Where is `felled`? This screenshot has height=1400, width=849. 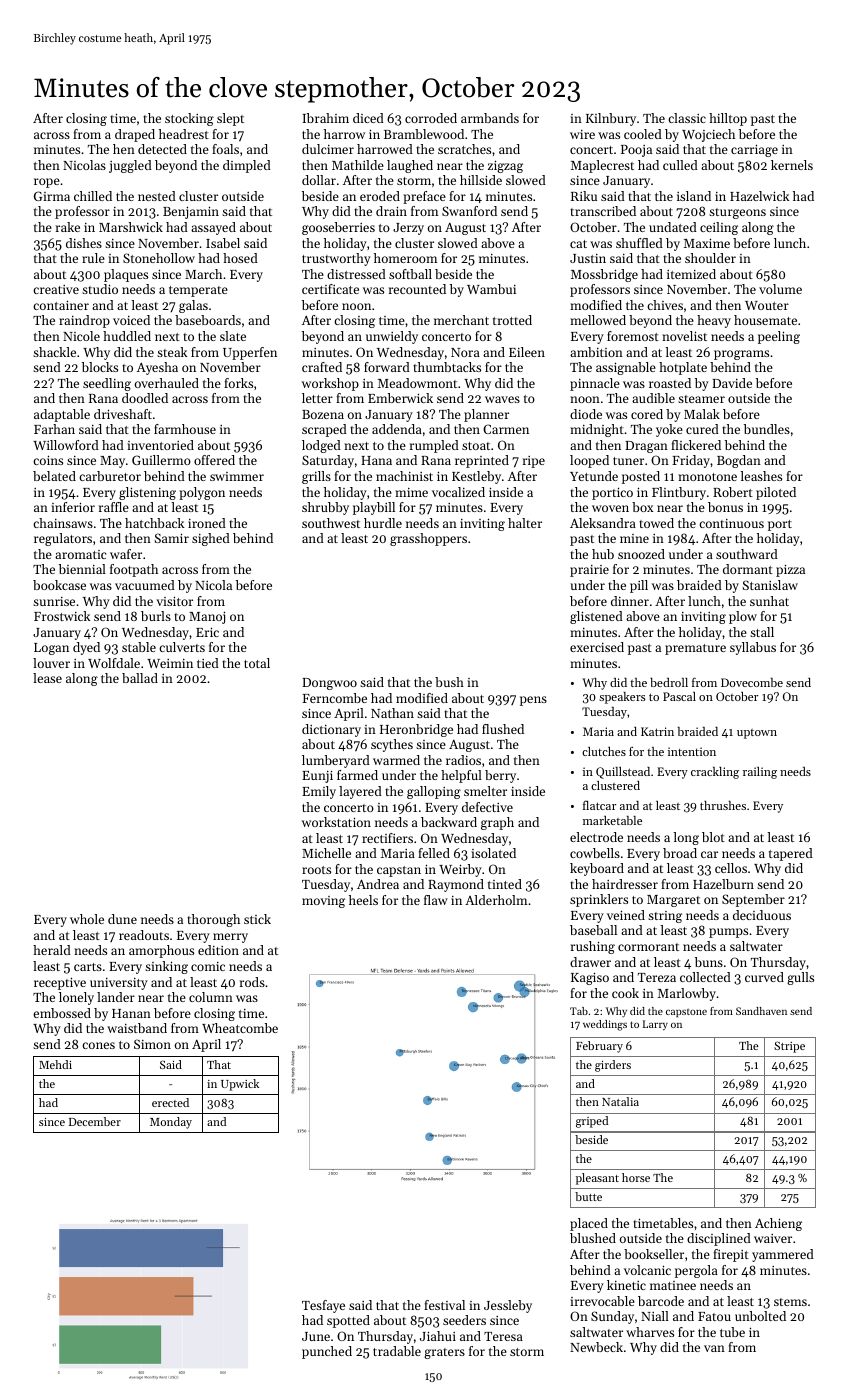 felled is located at coordinates (434, 853).
